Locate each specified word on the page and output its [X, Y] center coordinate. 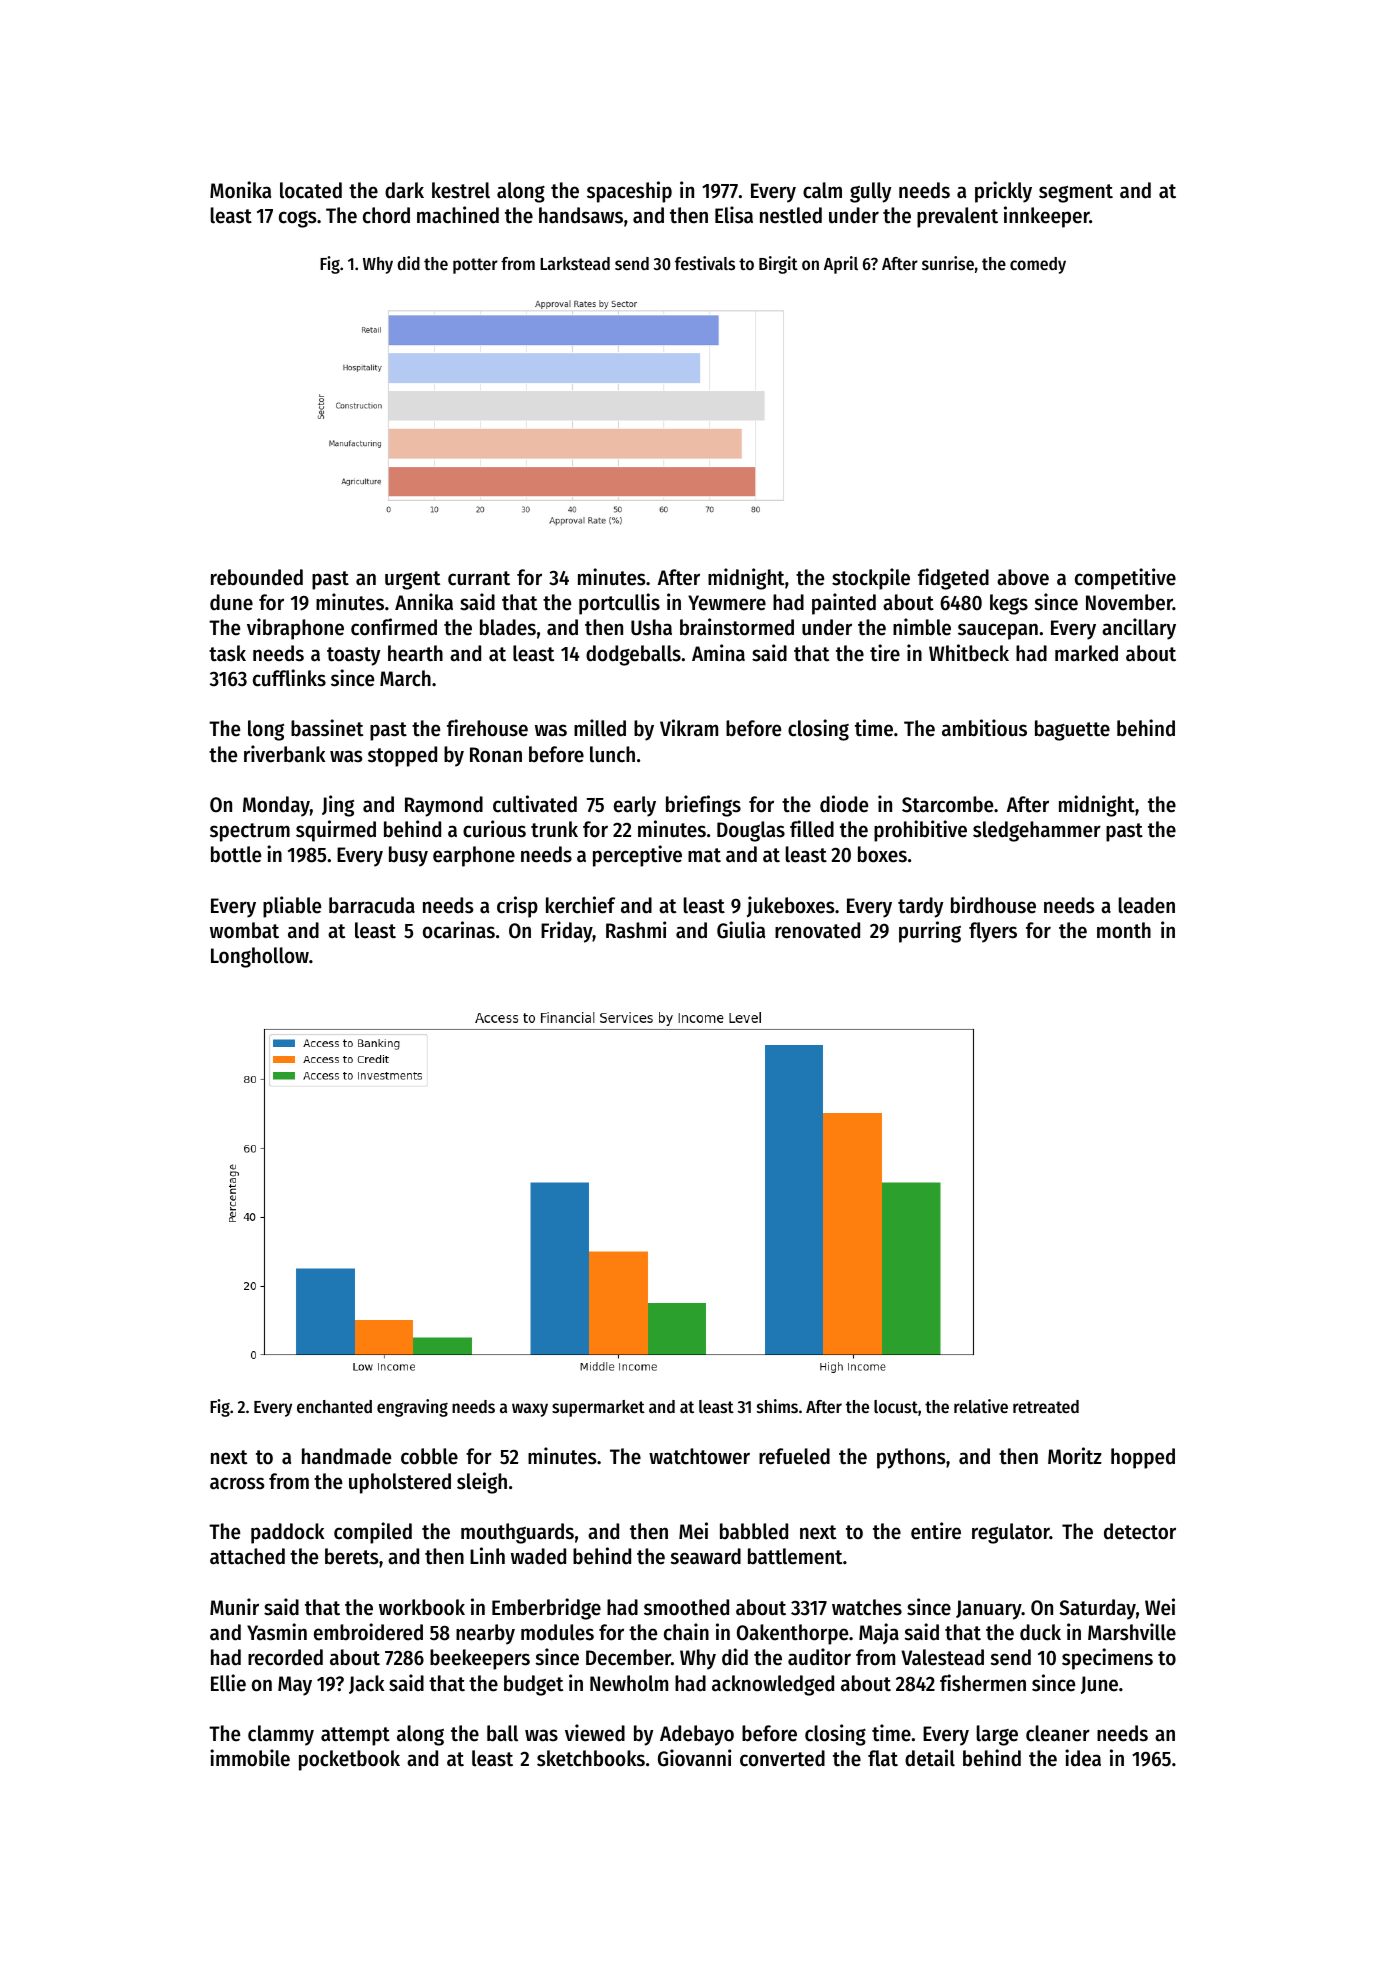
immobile [250, 1758]
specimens [1107, 1659]
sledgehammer [1037, 831]
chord [386, 215]
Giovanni [694, 1758]
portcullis [619, 604]
